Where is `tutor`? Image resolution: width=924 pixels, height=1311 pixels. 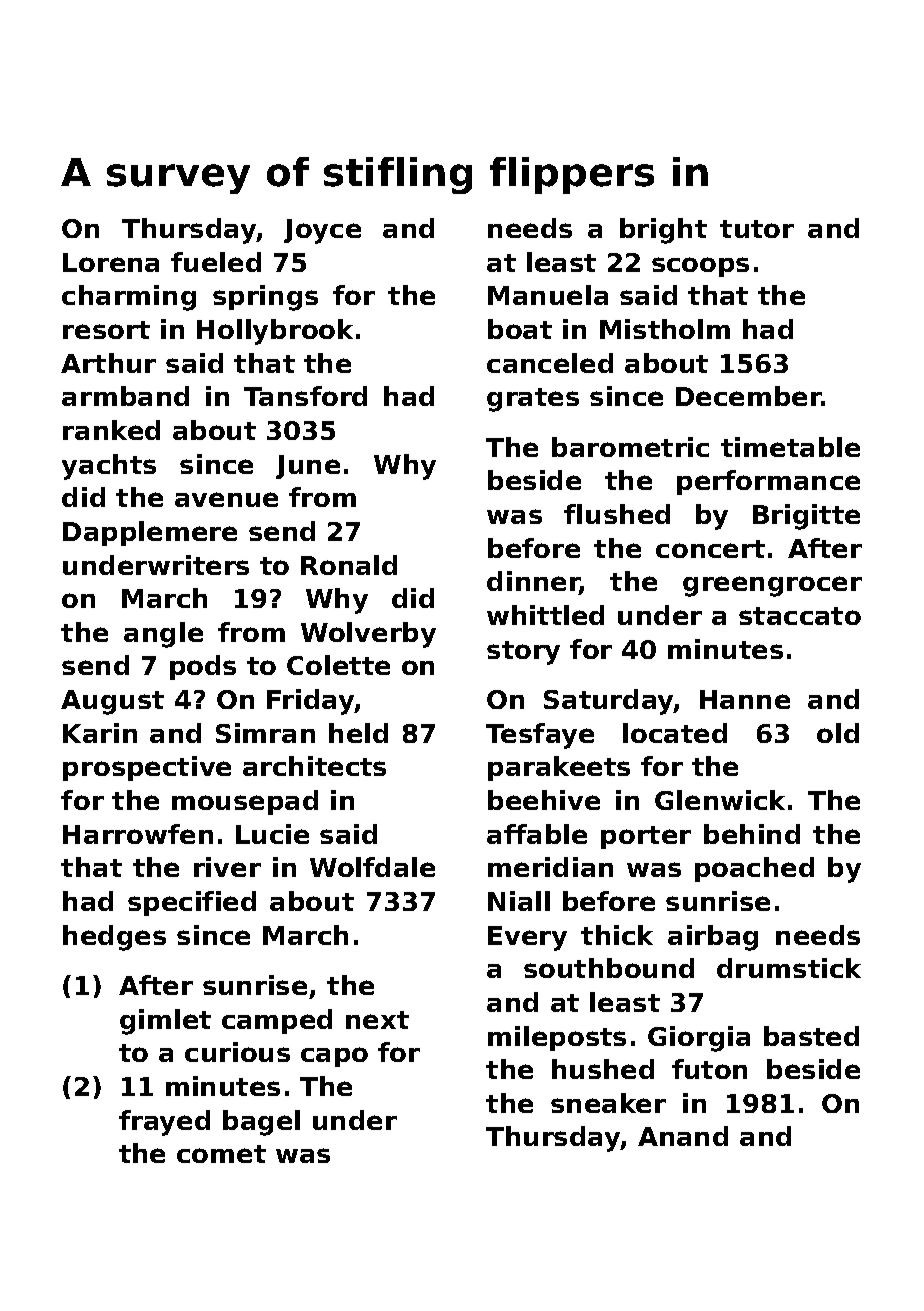 tutor is located at coordinates (757, 229).
